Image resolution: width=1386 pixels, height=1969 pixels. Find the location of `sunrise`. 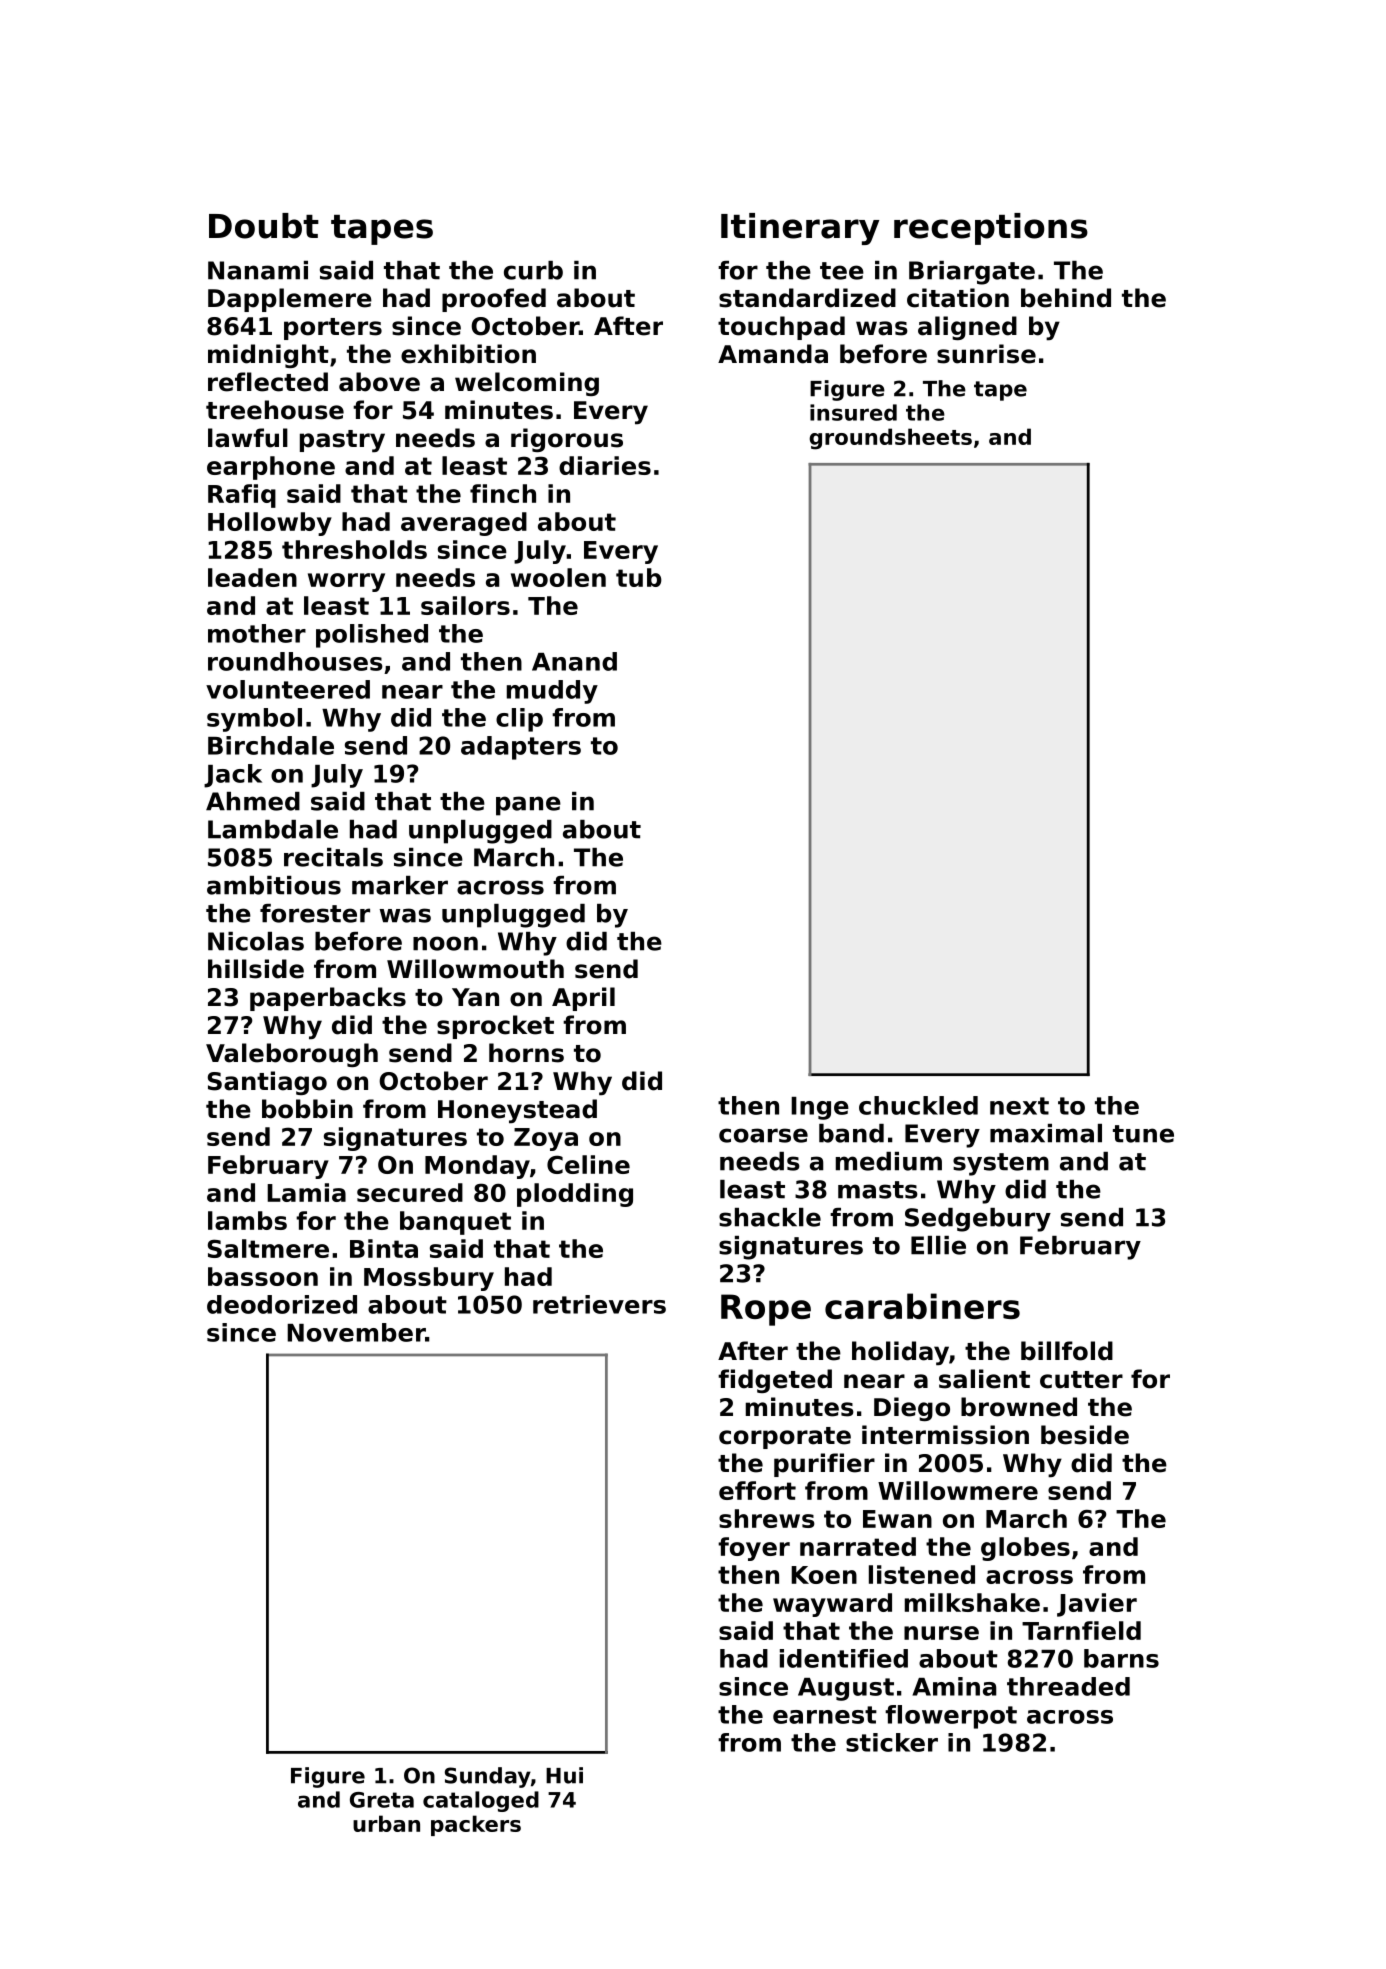

sunrise is located at coordinates (986, 354).
